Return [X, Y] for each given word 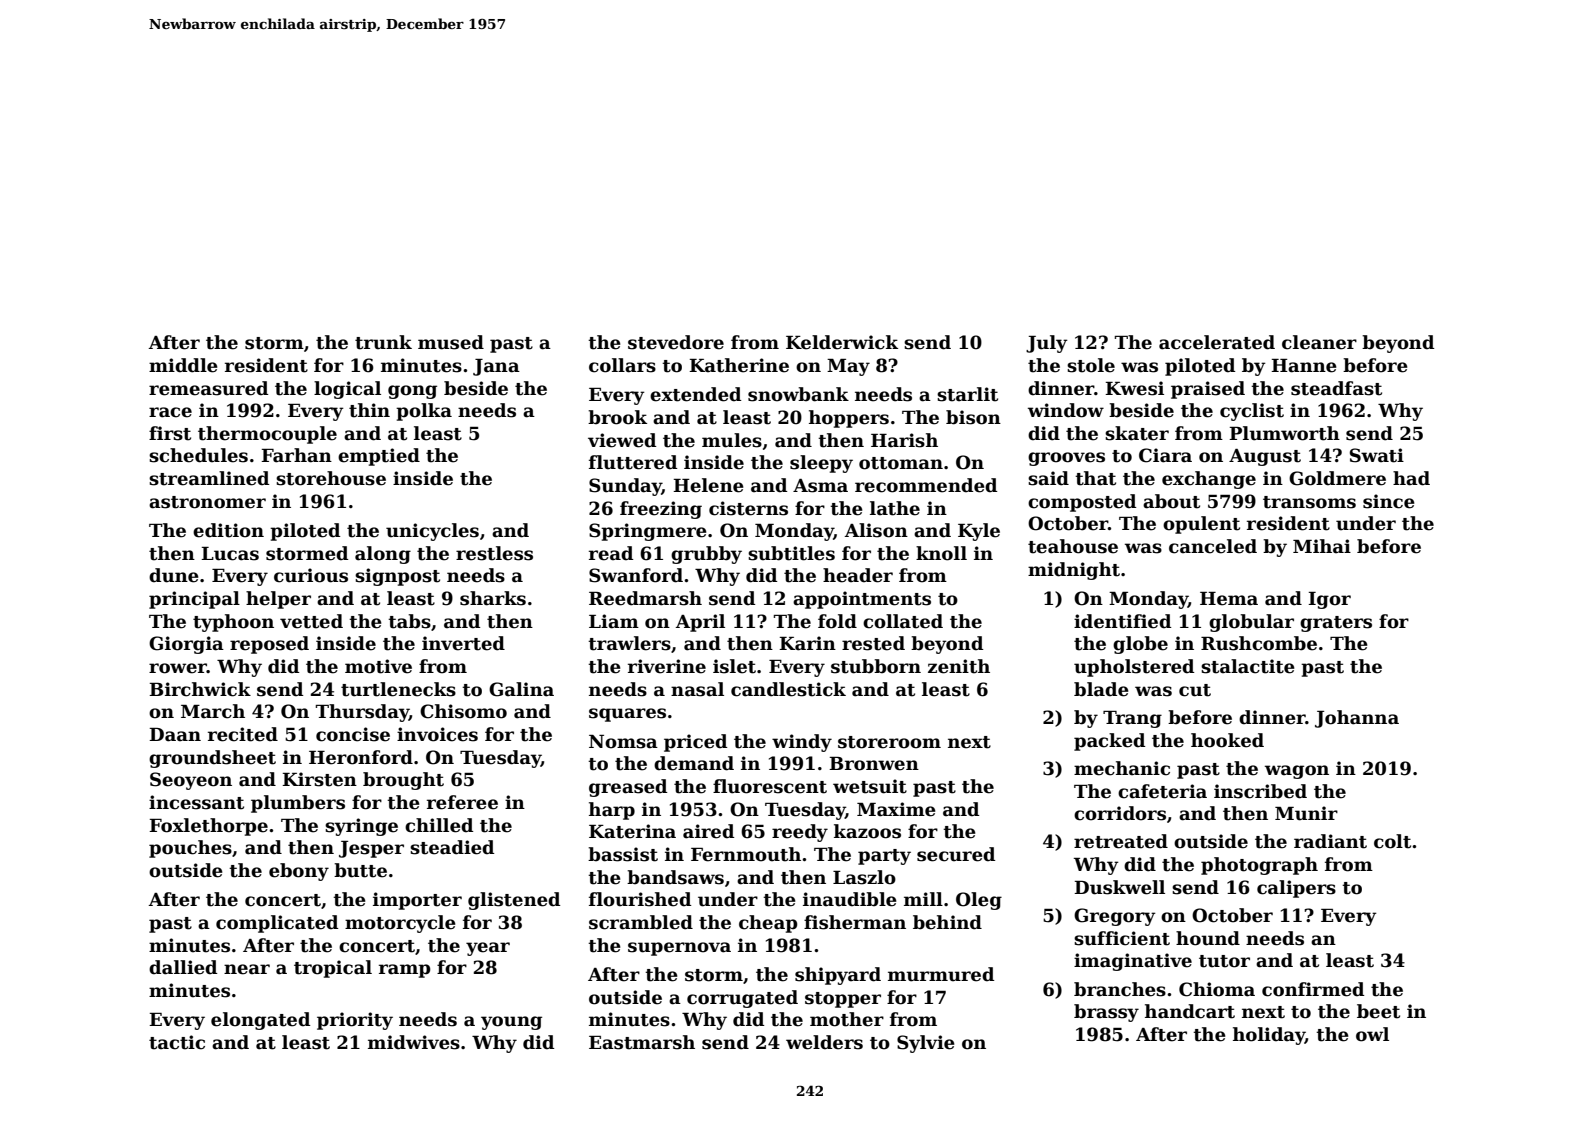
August [1265, 457]
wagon [1297, 772]
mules [732, 440]
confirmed [1313, 989]
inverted [463, 643]
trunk [383, 342]
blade [1101, 689]
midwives [414, 1042]
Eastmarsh [642, 1042]
